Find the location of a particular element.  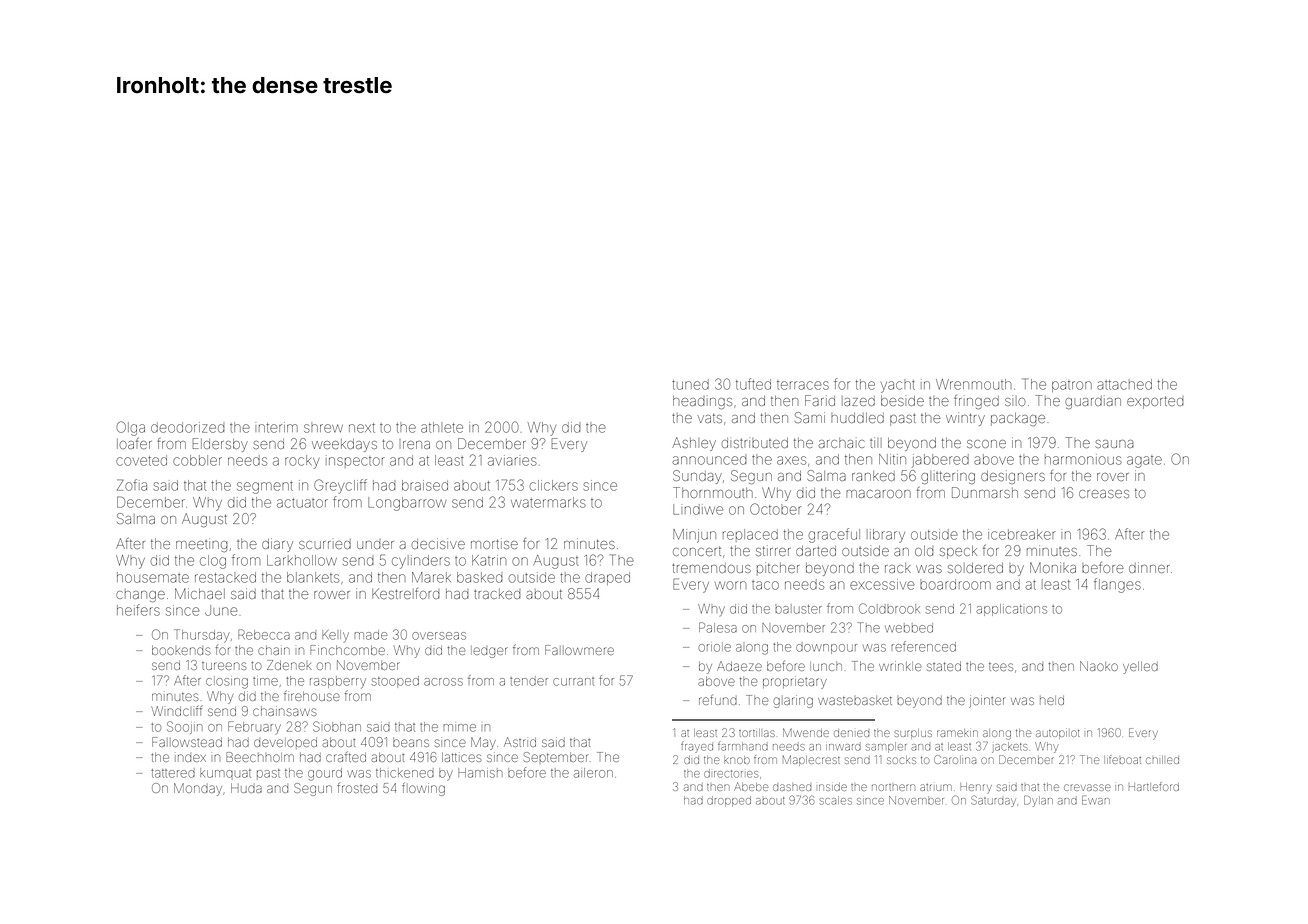

athlete is located at coordinates (442, 427).
